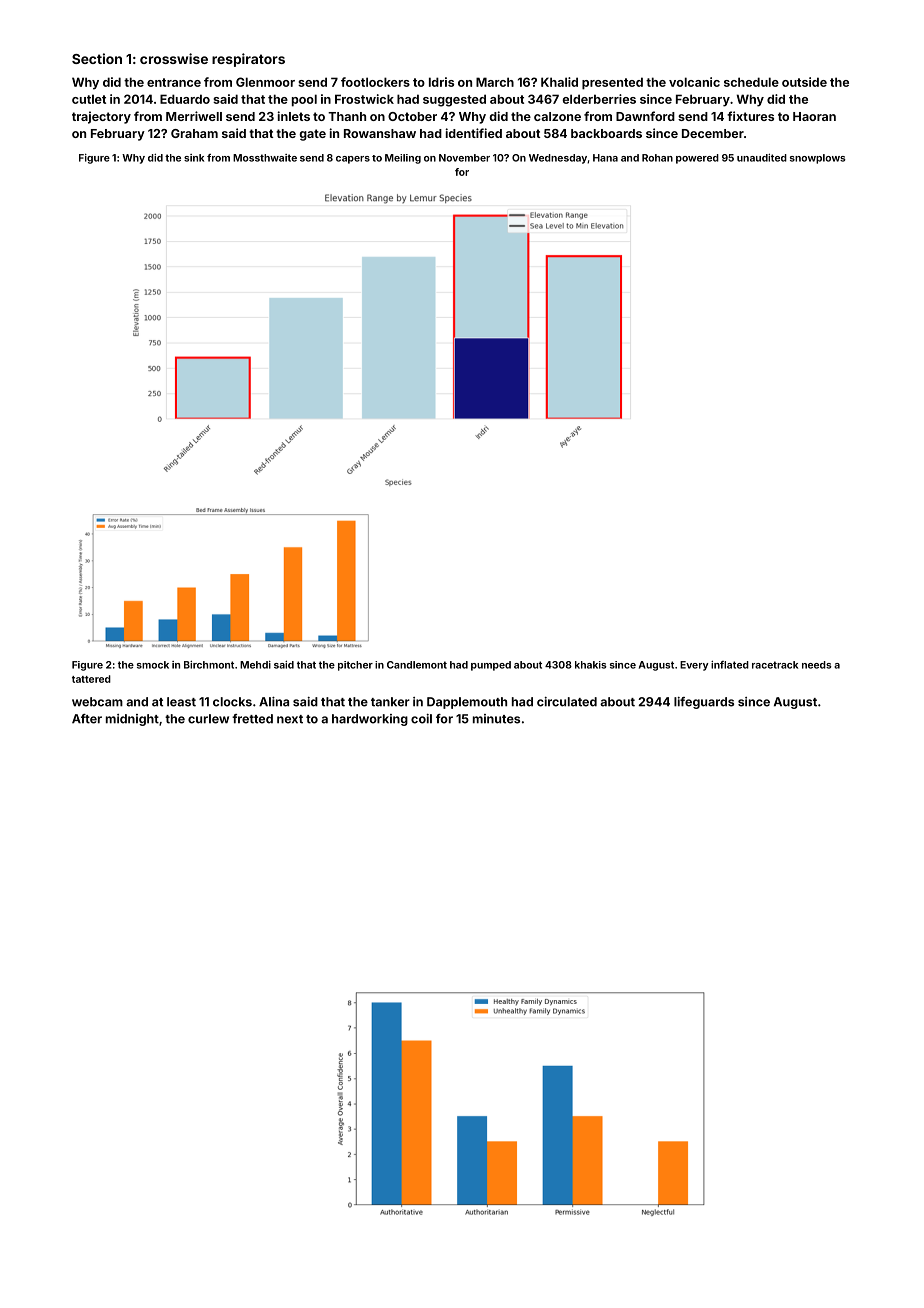 This screenshot has width=924, height=1308. What do you see at coordinates (91, 679) in the screenshot?
I see `tattered` at bounding box center [91, 679].
